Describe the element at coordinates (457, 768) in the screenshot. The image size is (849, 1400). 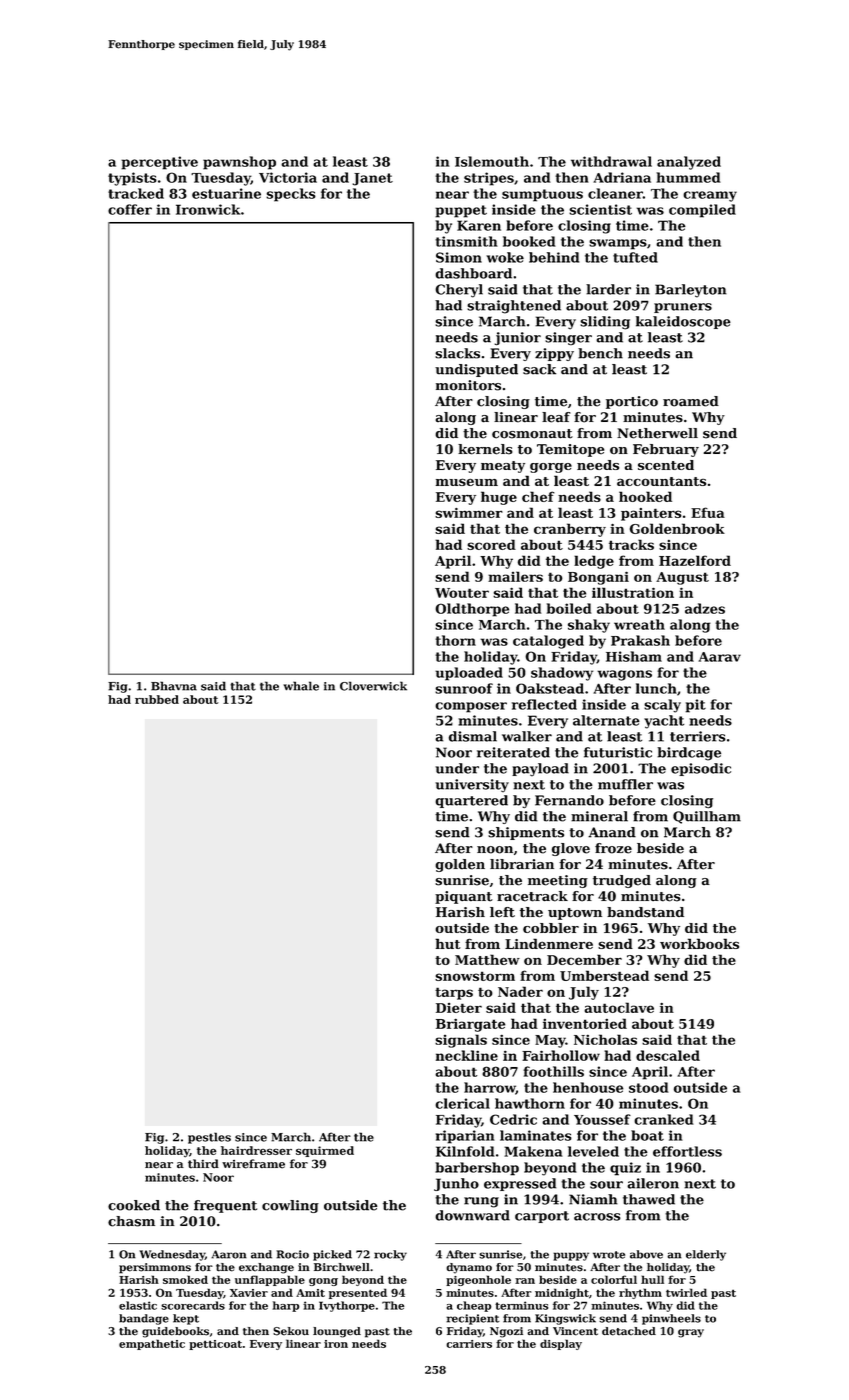
I see `under` at that location.
